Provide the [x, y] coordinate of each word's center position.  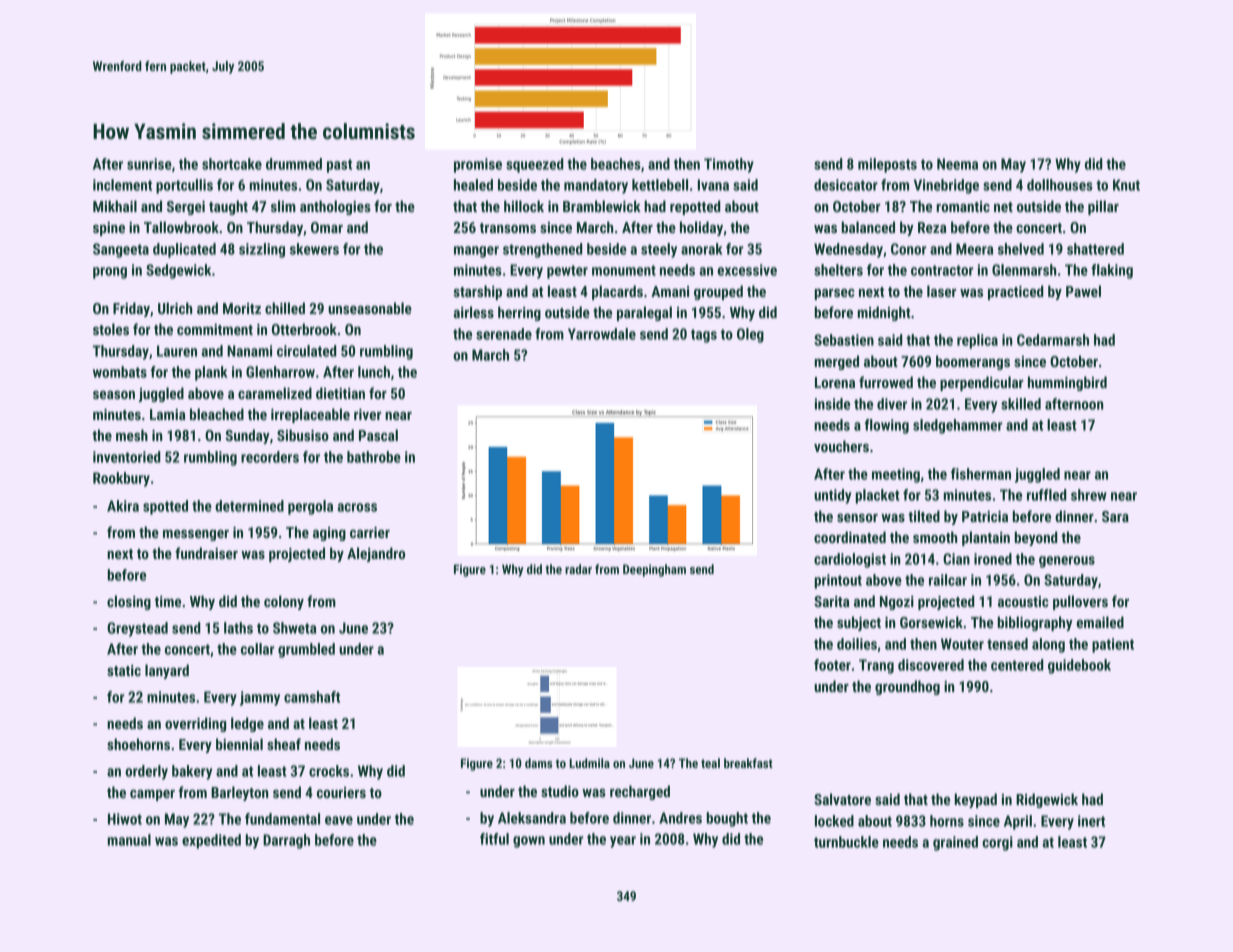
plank [211, 373]
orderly [146, 772]
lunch [374, 372]
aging [329, 534]
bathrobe [374, 457]
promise [478, 165]
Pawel [1083, 291]
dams [538, 763]
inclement [122, 185]
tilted [924, 516]
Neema [957, 164]
